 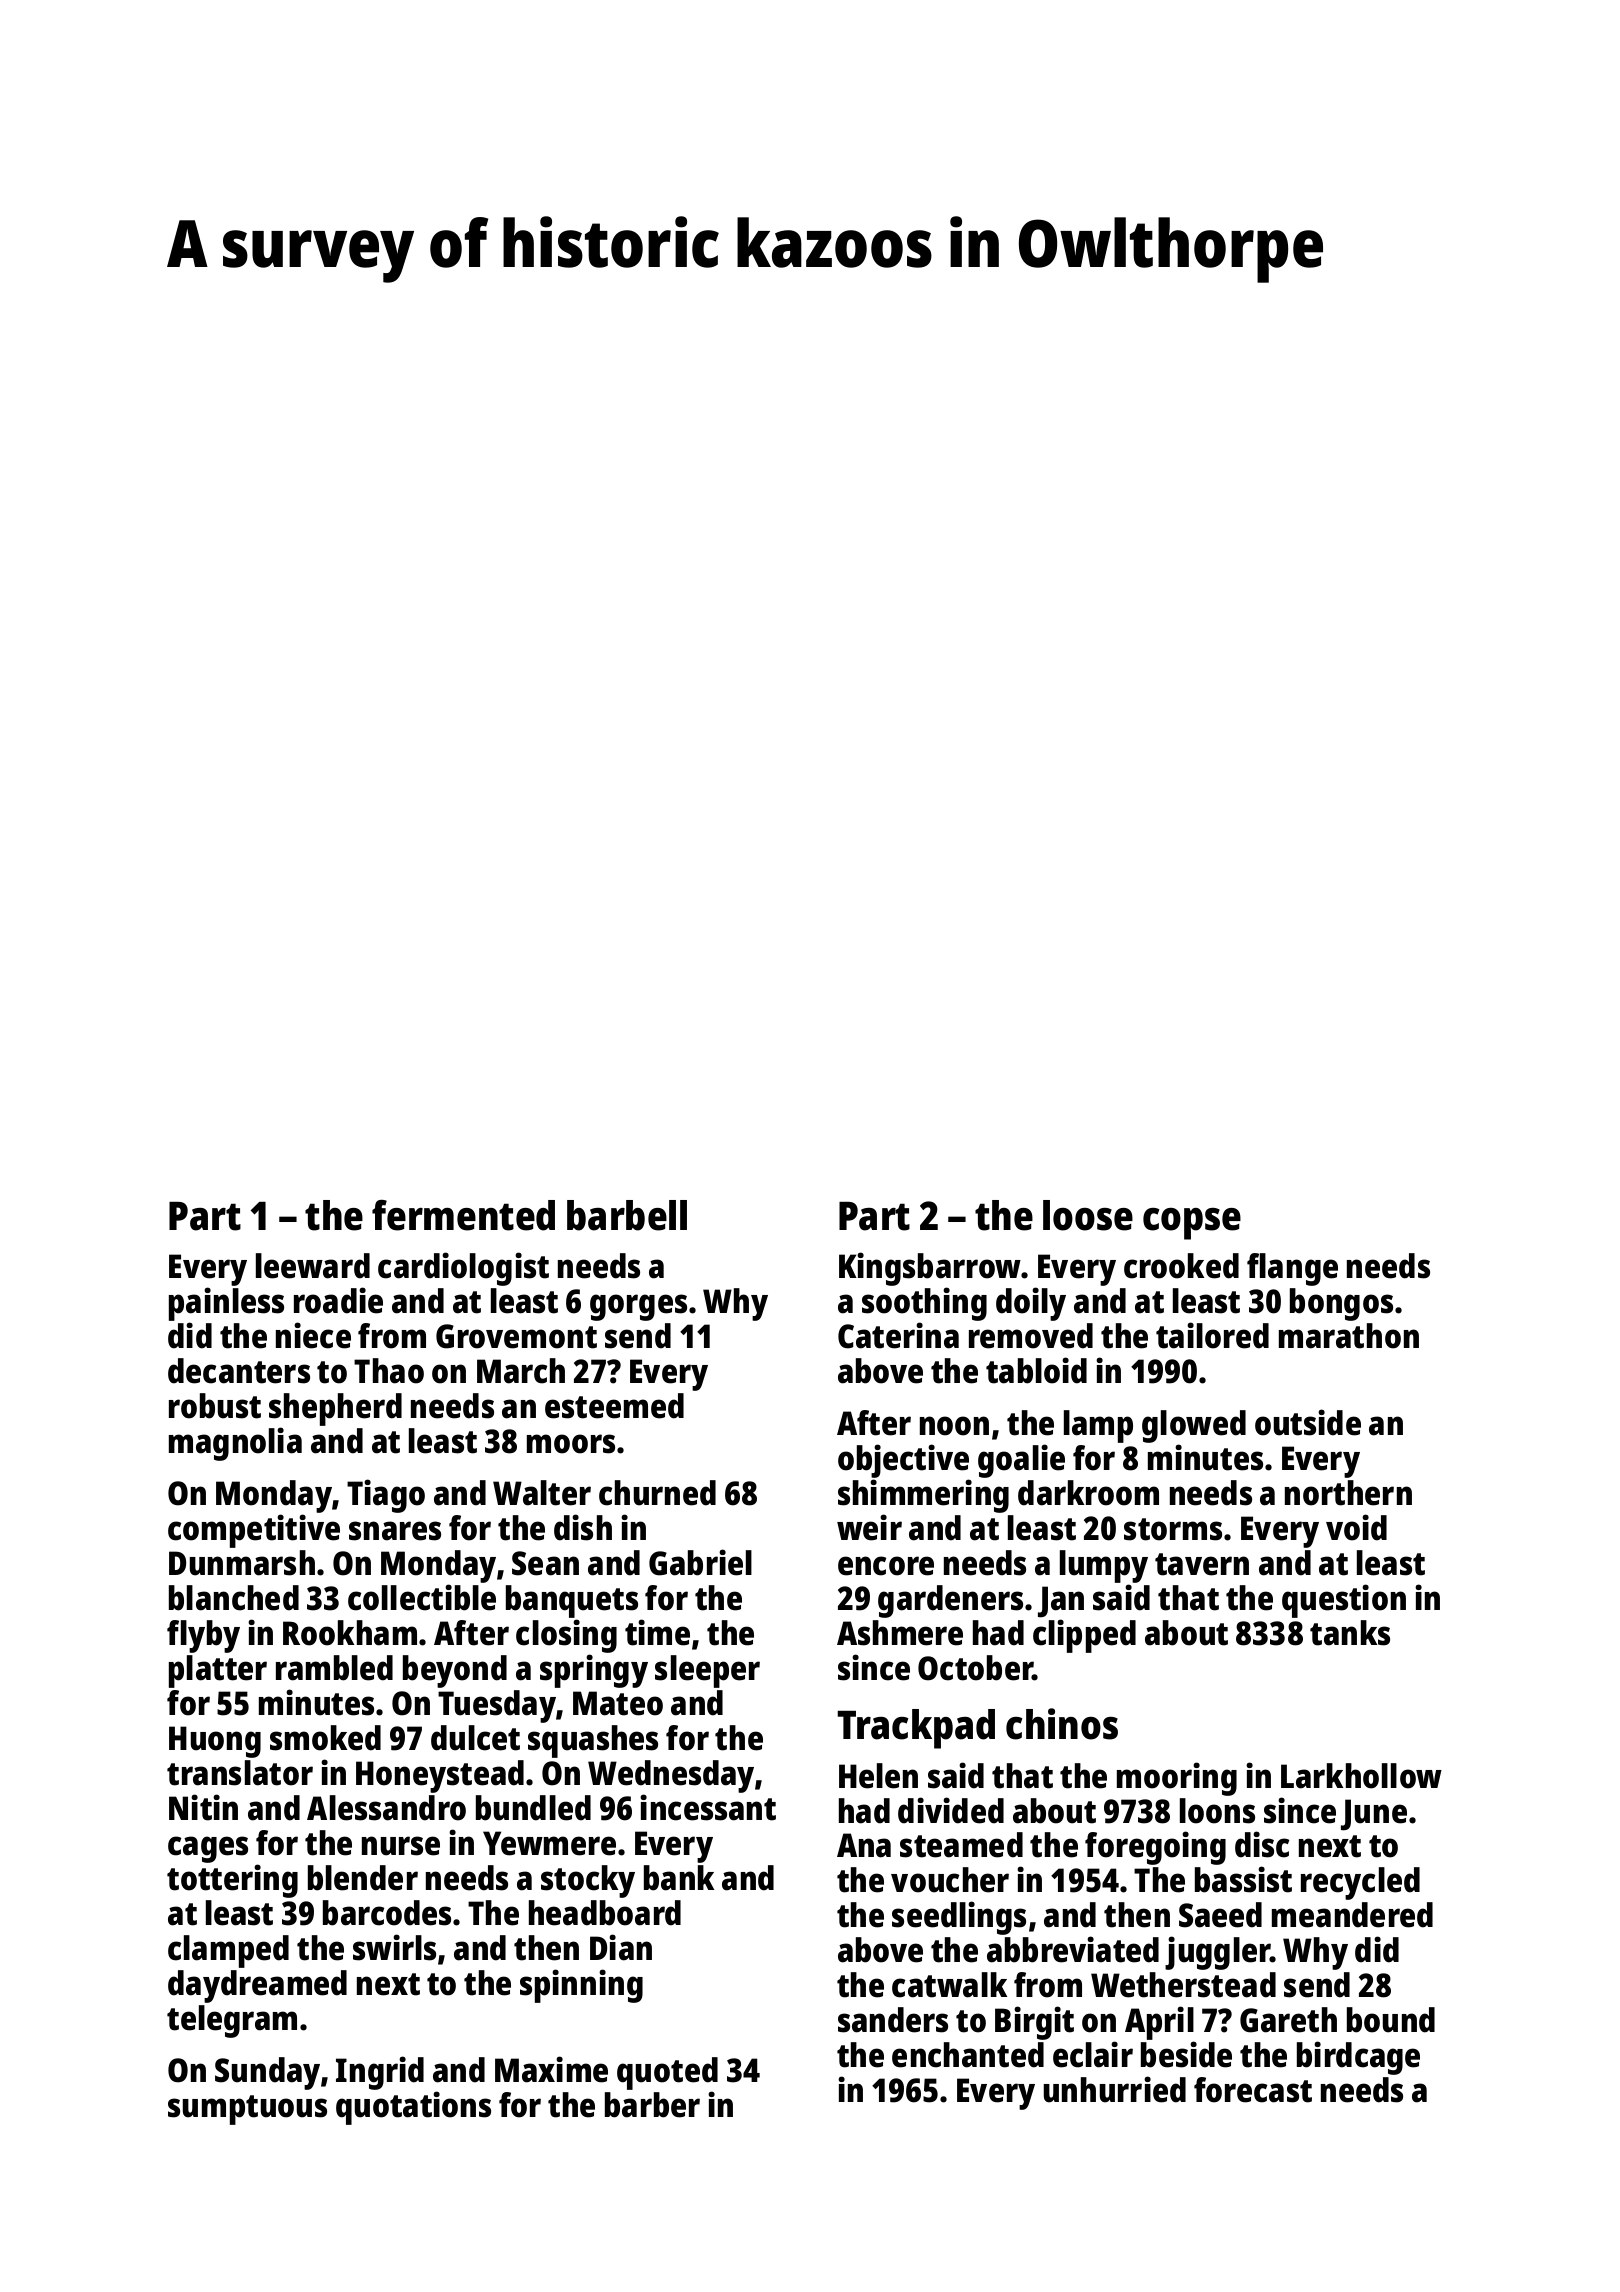 I want to click on collectible, so click(x=422, y=1597).
